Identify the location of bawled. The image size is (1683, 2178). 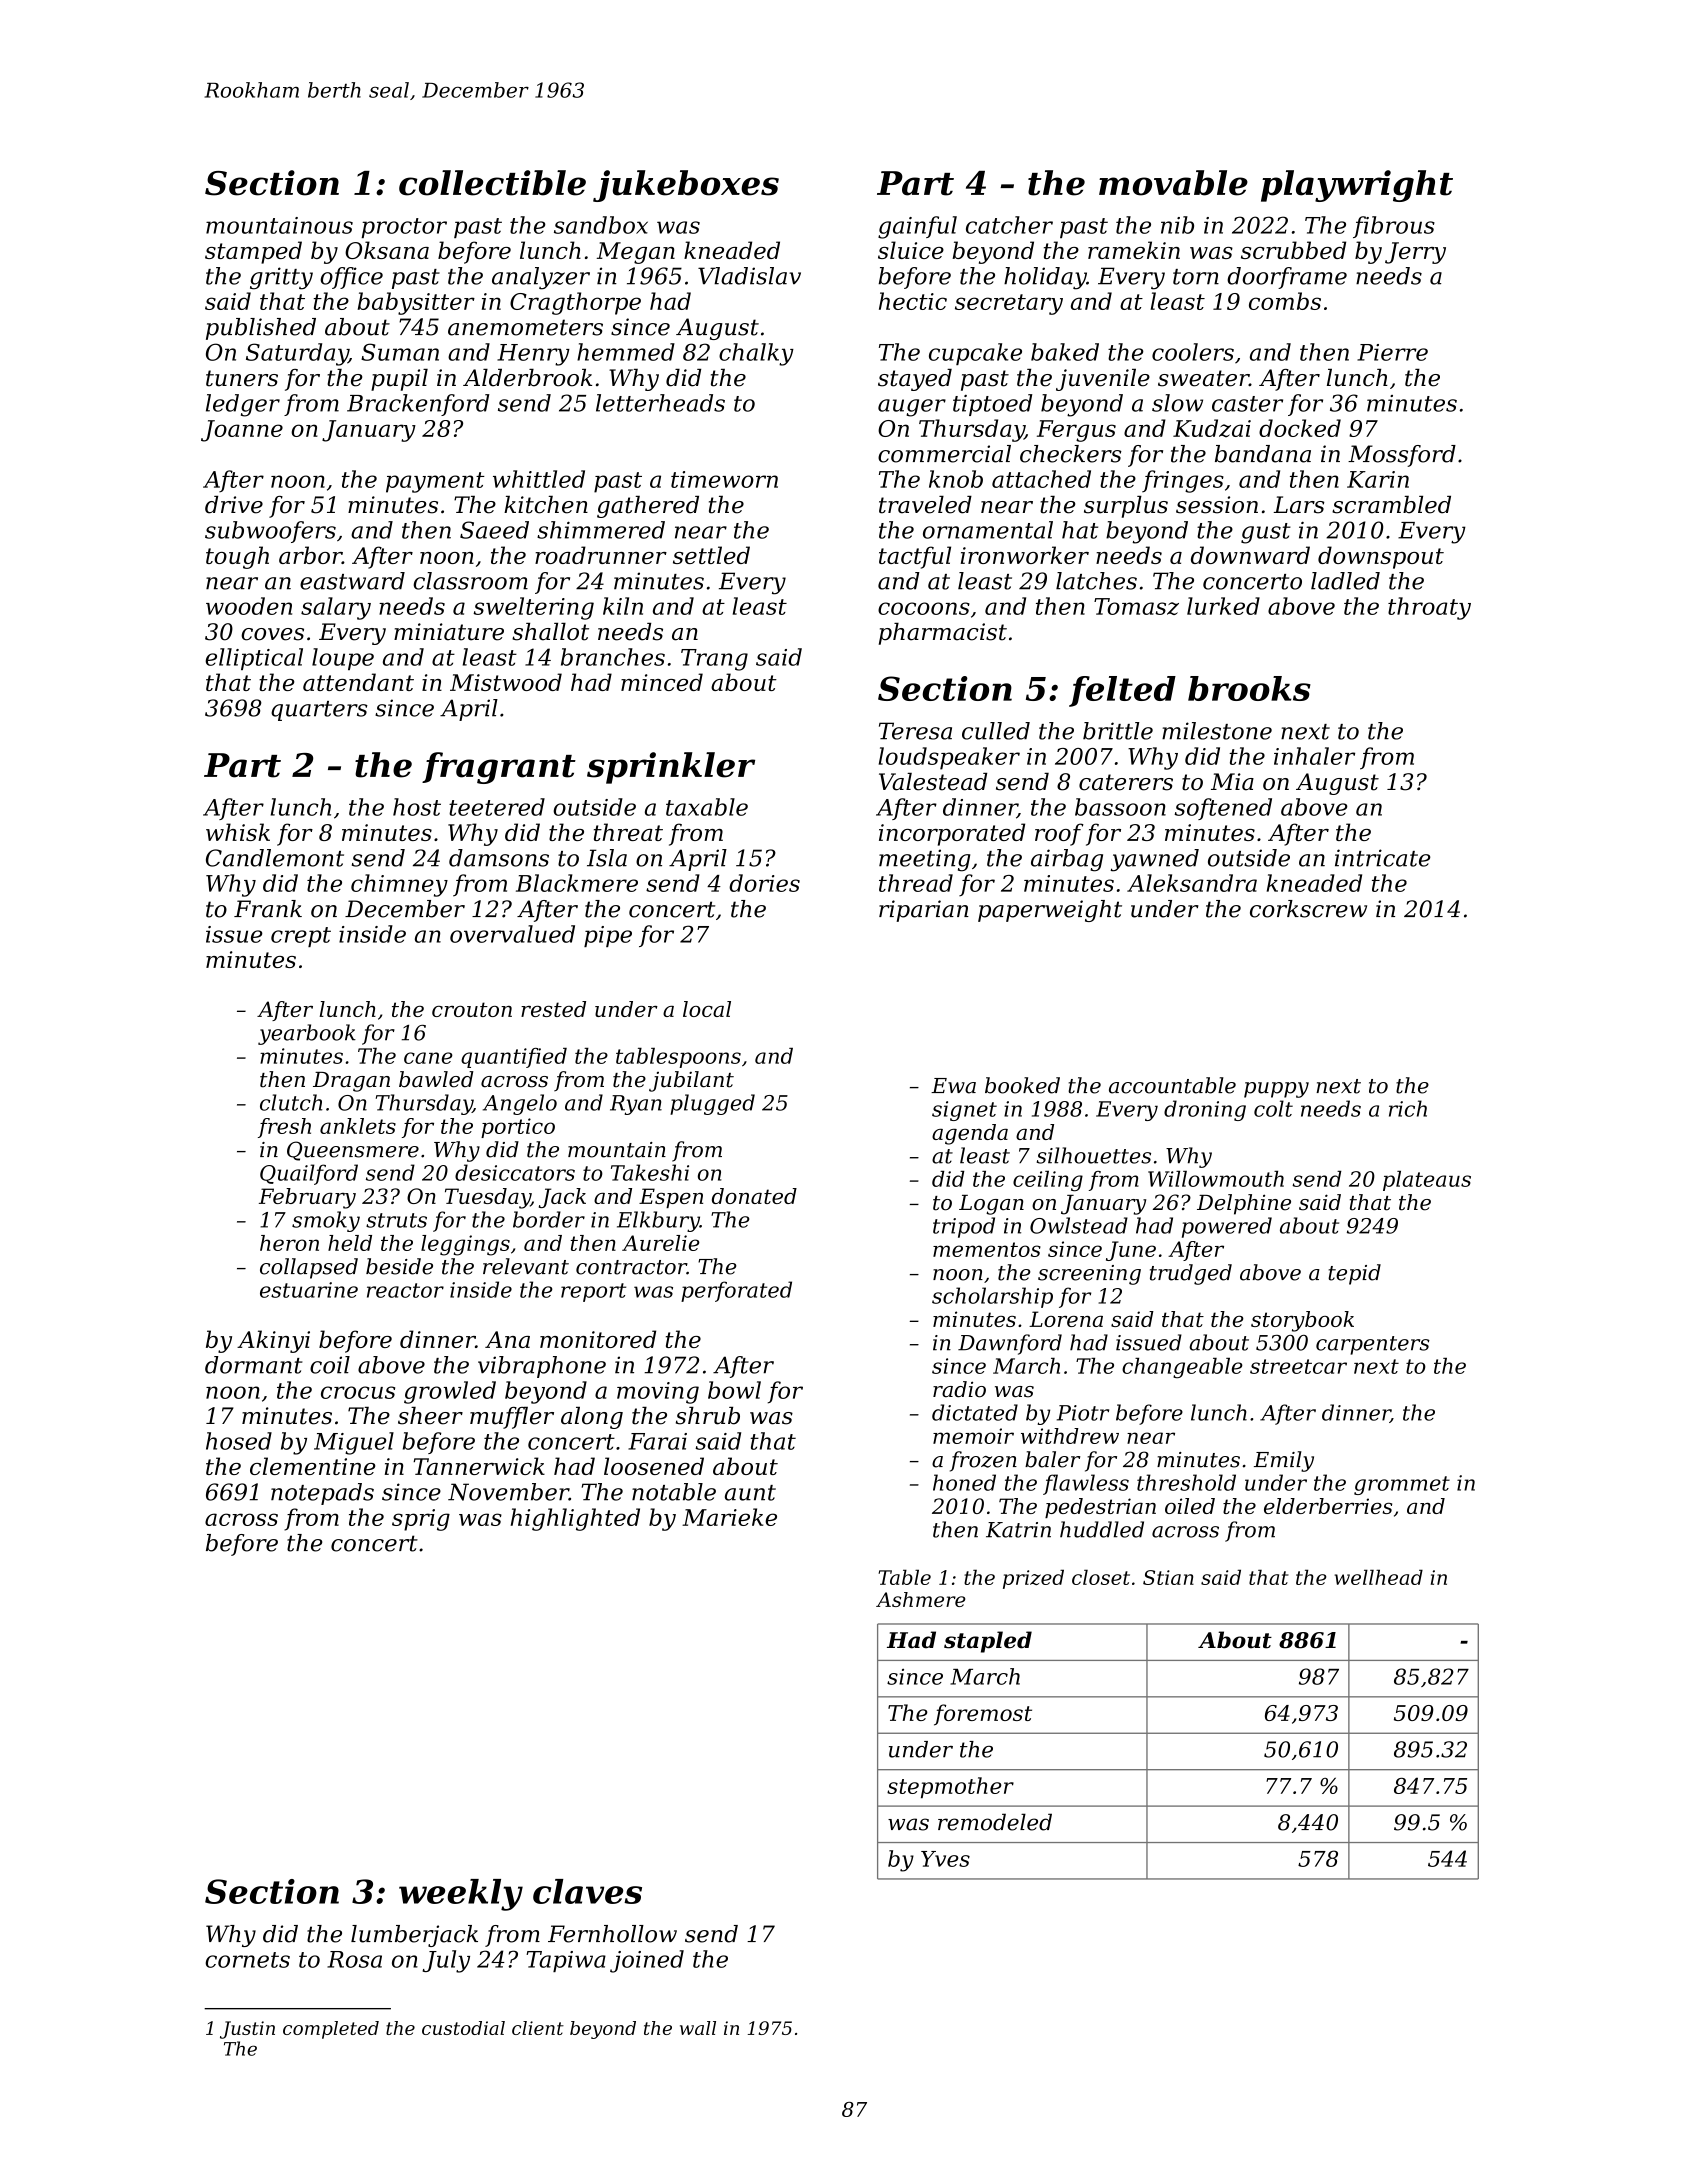
(436, 1079).
